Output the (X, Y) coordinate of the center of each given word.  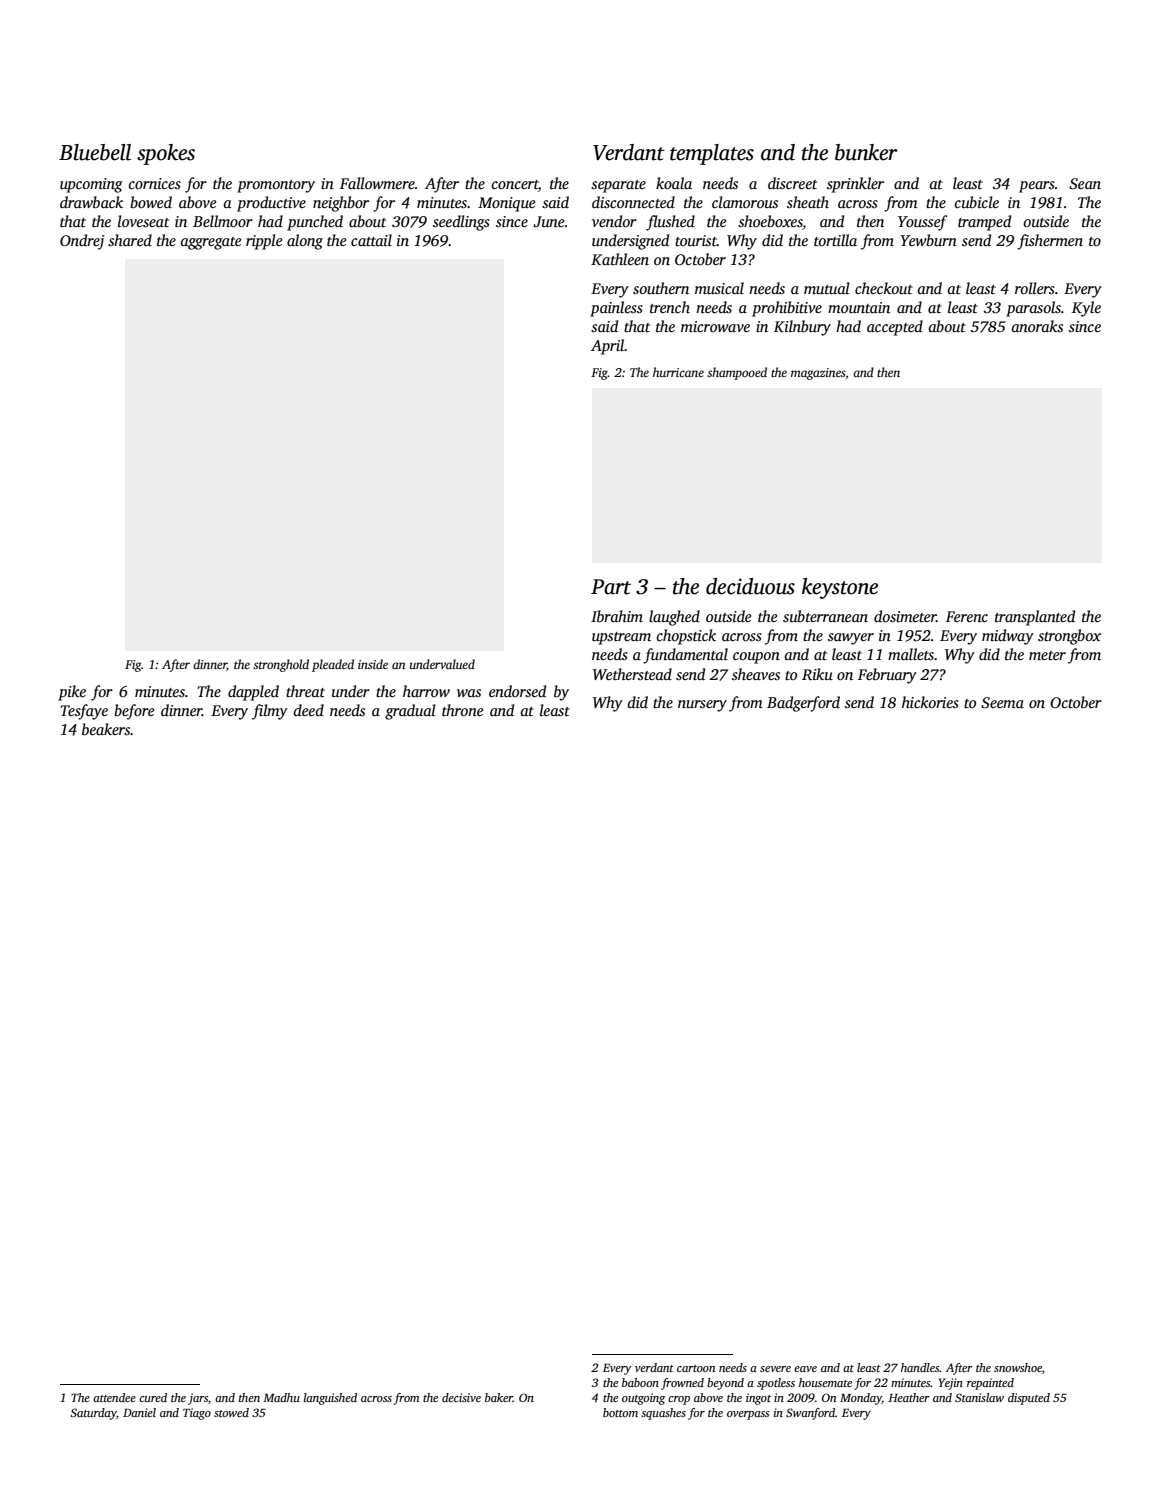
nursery (702, 706)
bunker (866, 152)
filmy (270, 712)
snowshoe (1018, 1367)
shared (130, 240)
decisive (461, 1397)
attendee (114, 1397)
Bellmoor (223, 221)
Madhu (281, 1397)
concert (515, 186)
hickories (930, 702)
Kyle (1086, 309)
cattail (371, 240)
